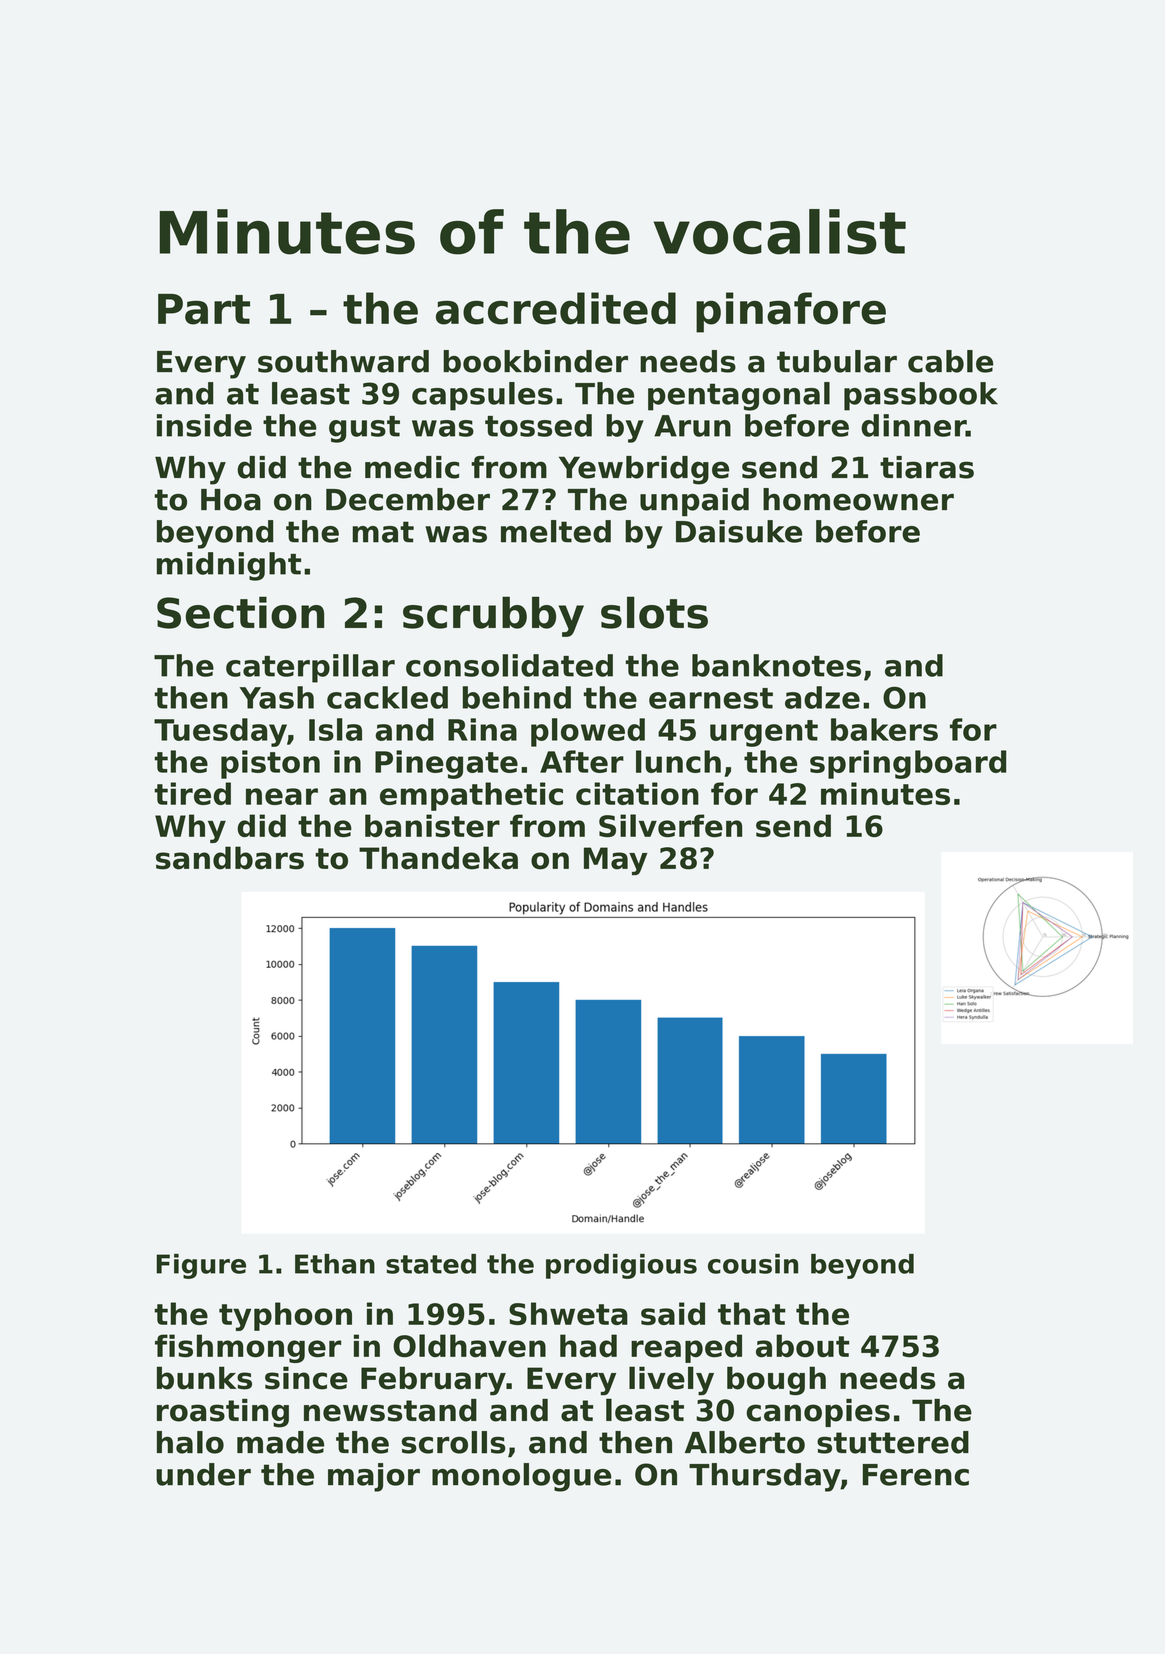 This screenshot has height=1654, width=1165. What do you see at coordinates (230, 858) in the screenshot?
I see `sandbars` at bounding box center [230, 858].
